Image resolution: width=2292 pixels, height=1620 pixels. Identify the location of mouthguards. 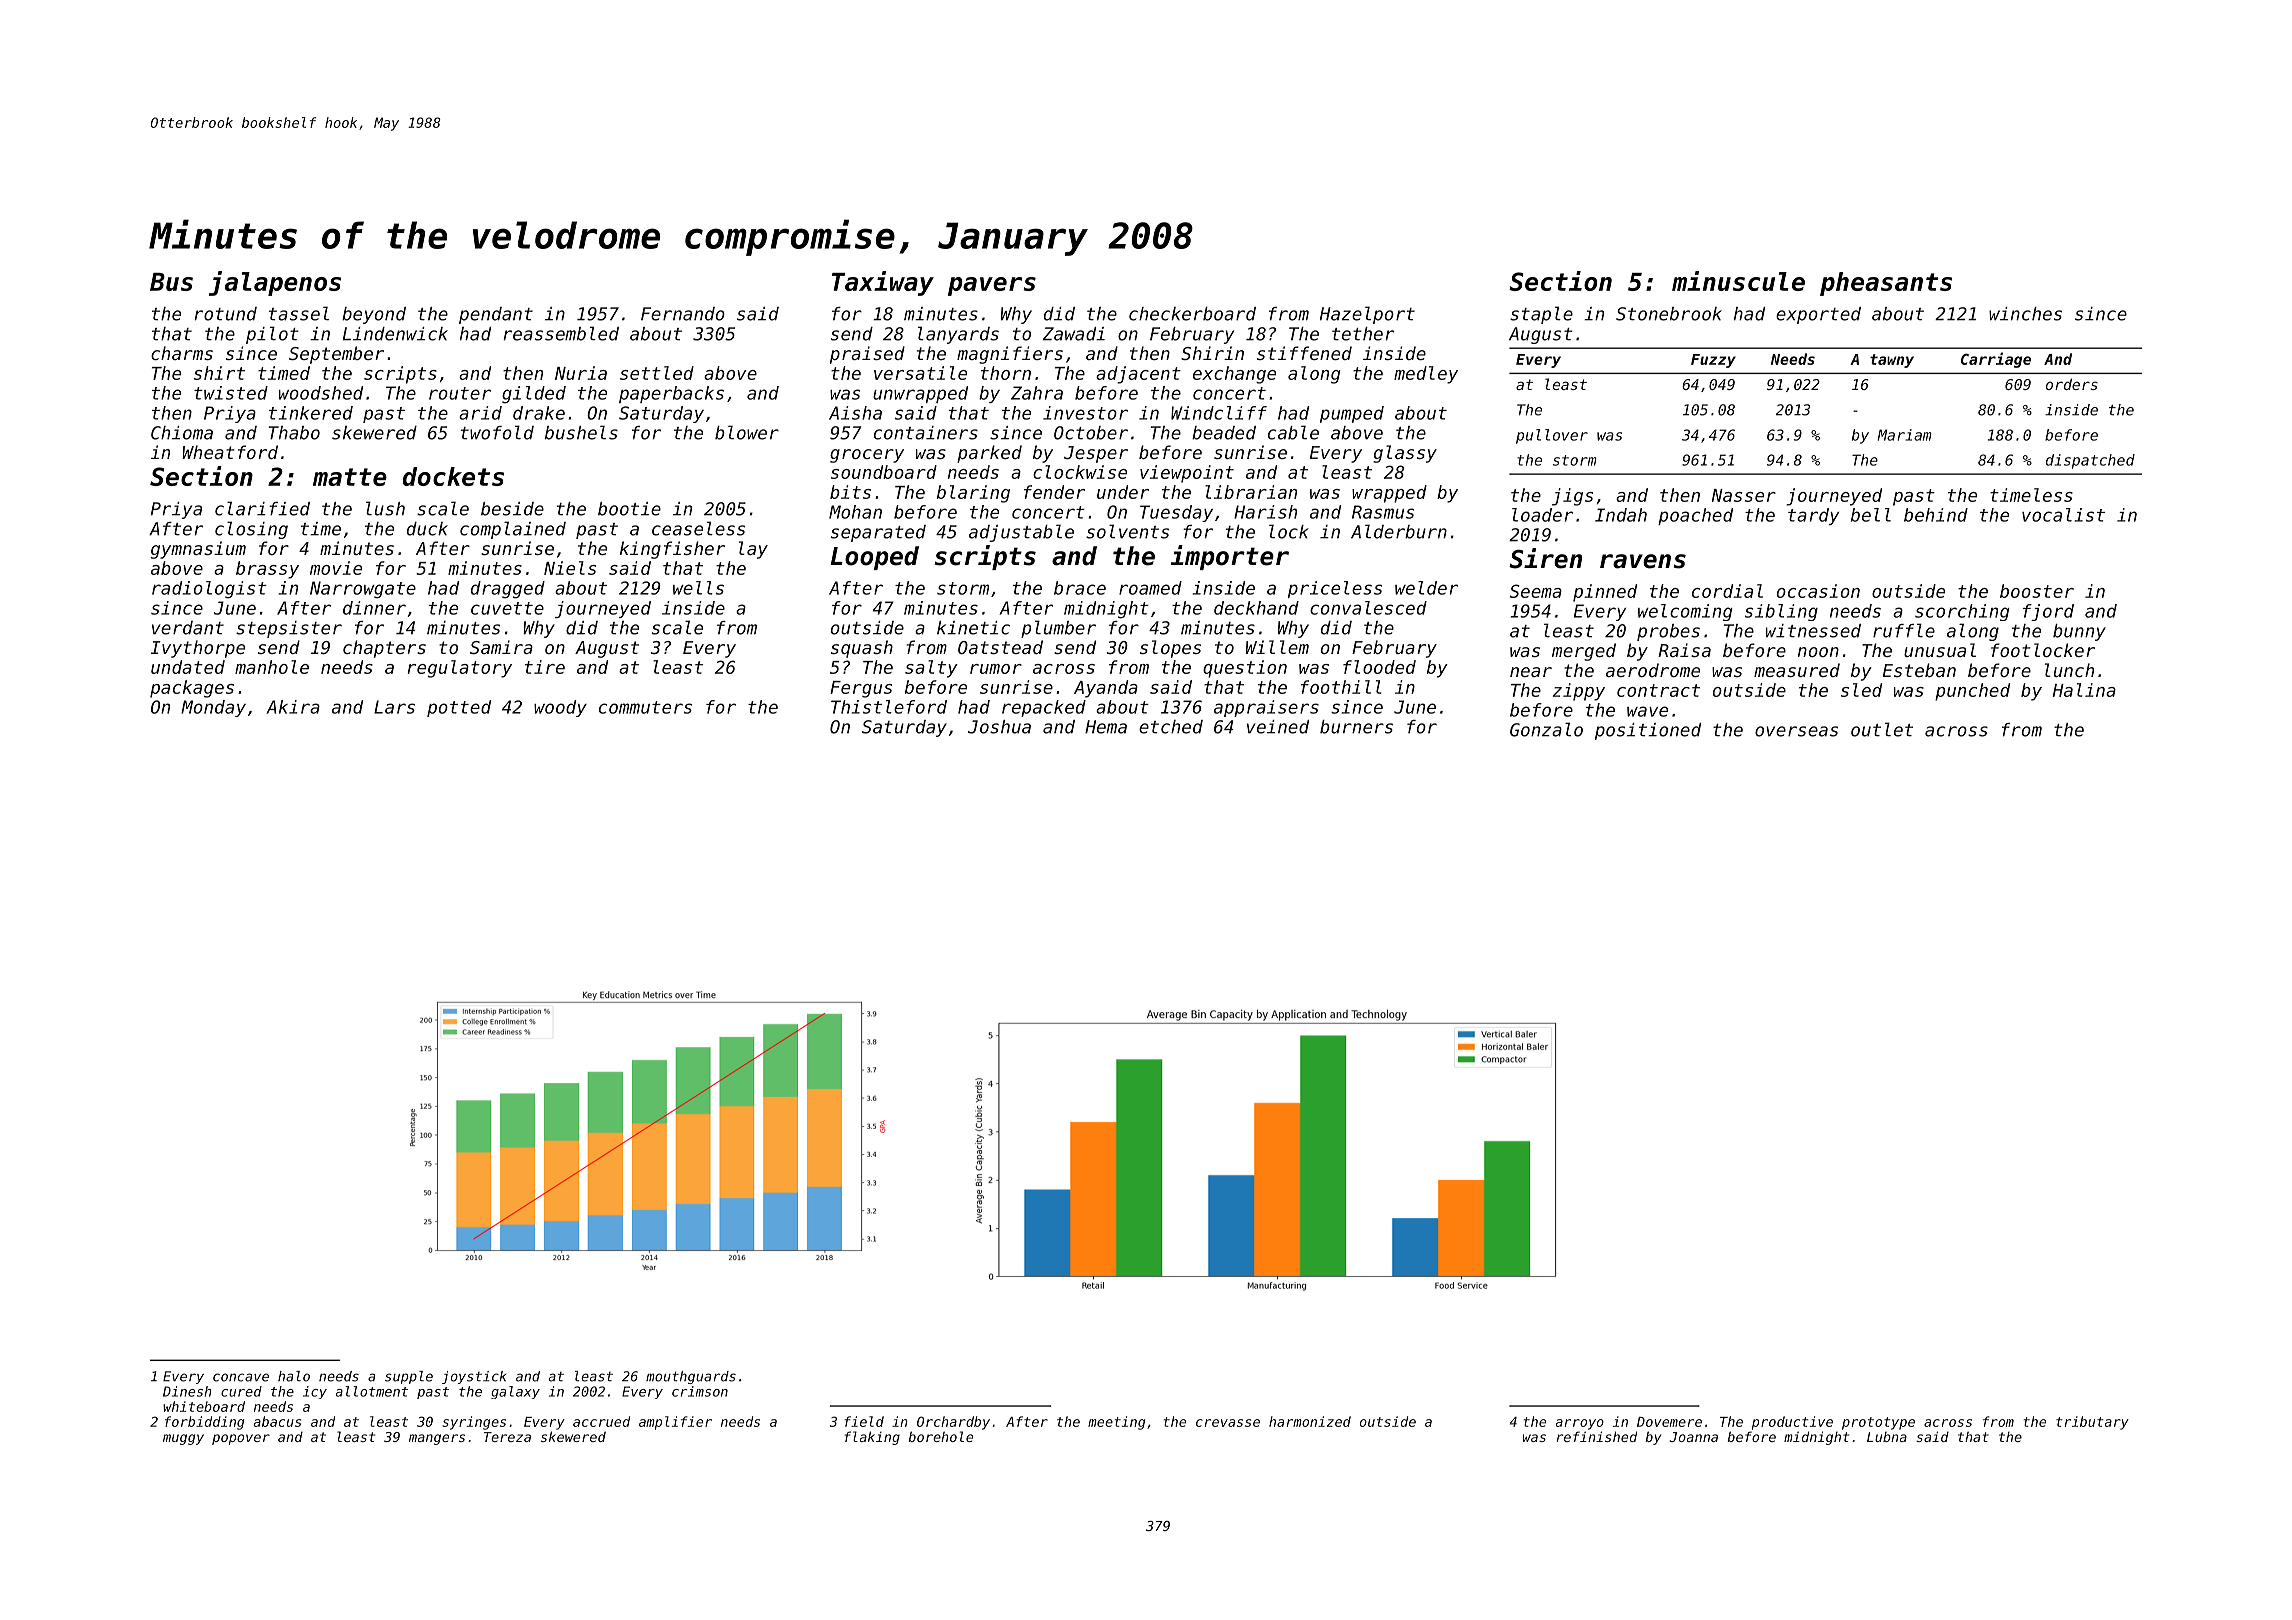
(691, 1377).
